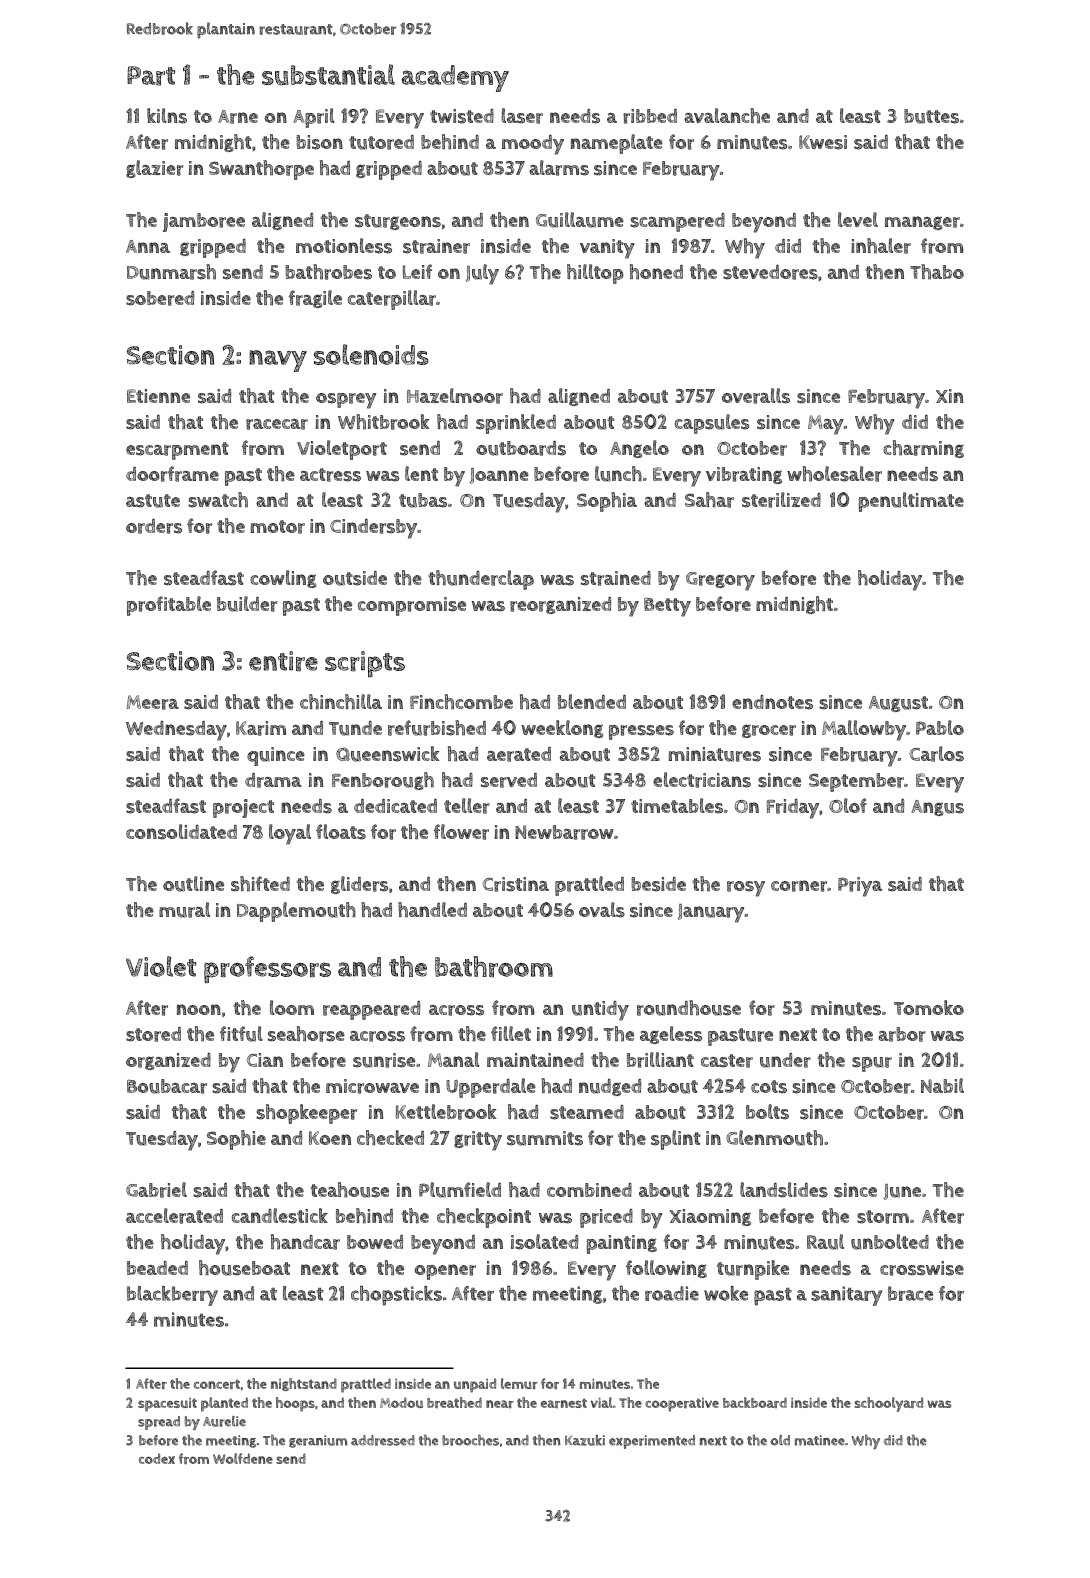 This screenshot has height=1578, width=1090. I want to click on checked, so click(390, 1138).
